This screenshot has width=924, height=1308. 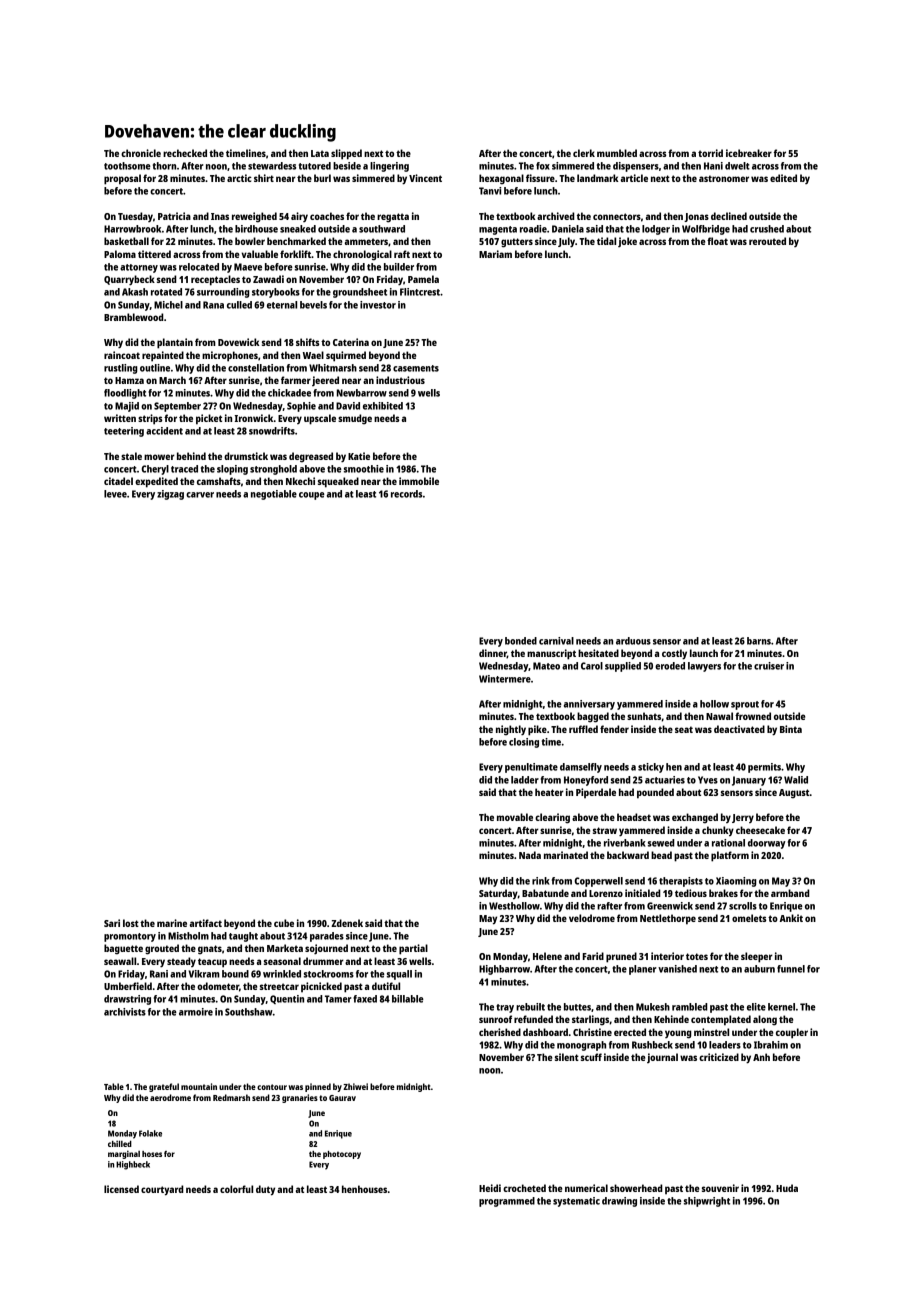 What do you see at coordinates (364, 1189) in the screenshot?
I see `henhouses` at bounding box center [364, 1189].
